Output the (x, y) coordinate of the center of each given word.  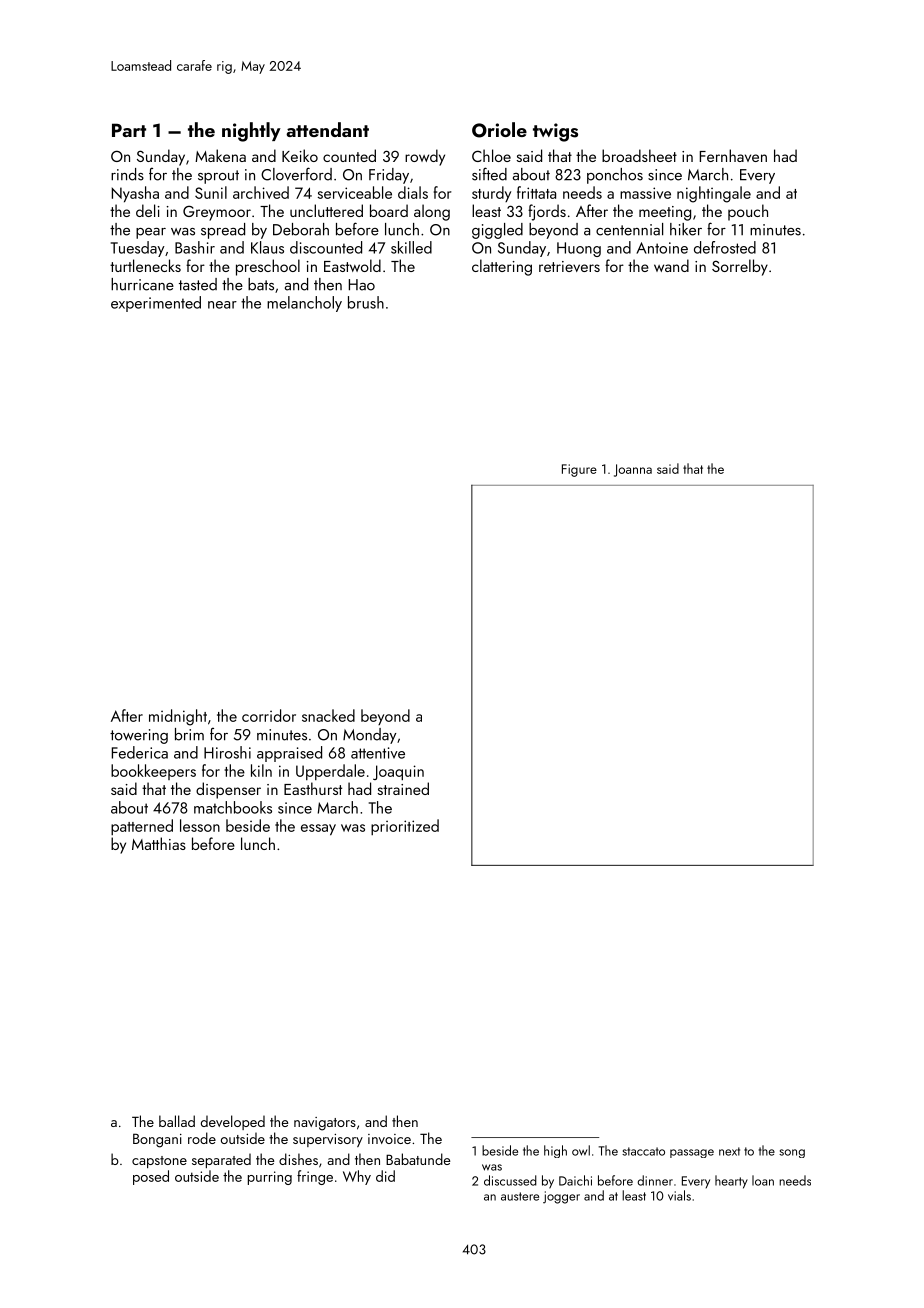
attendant (327, 129)
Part (129, 130)
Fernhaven (733, 155)
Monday (369, 736)
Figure (579, 470)
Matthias (159, 843)
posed (151, 1177)
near (222, 305)
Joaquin (398, 772)
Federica (140, 752)
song (792, 1153)
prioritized (405, 827)
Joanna (633, 470)
